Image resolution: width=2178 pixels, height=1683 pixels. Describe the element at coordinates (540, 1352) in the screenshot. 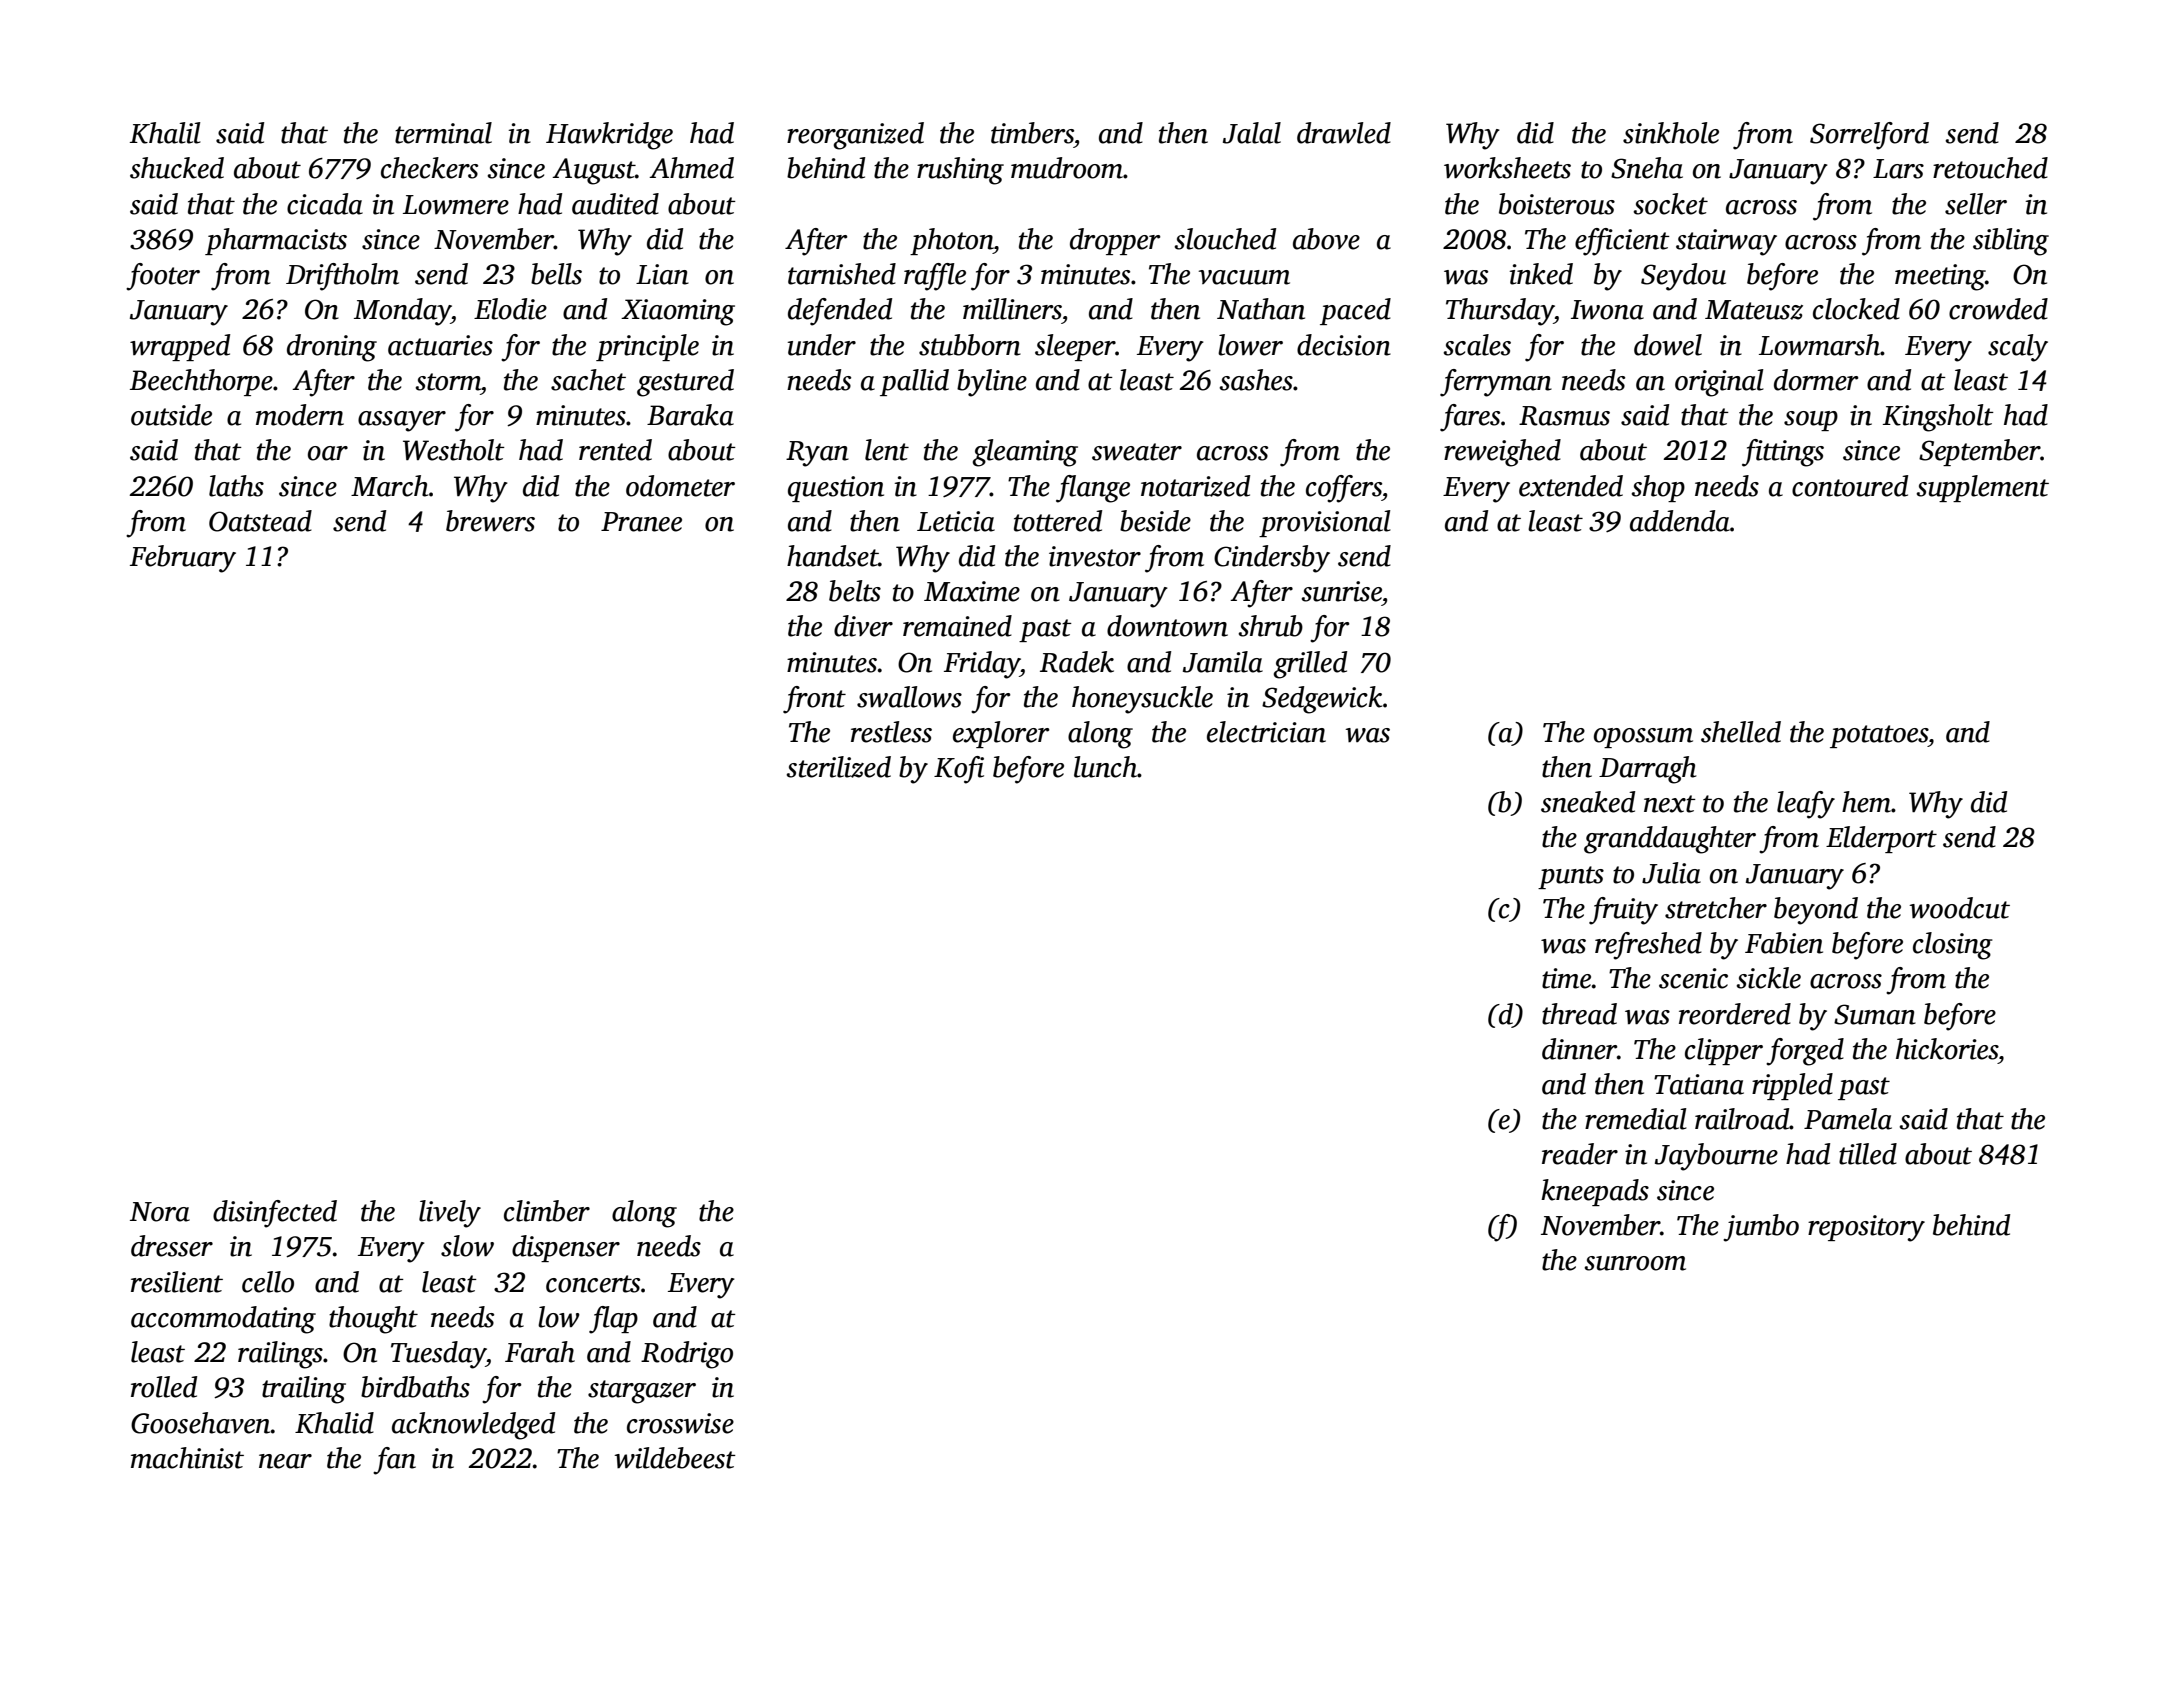

I see `Farah` at that location.
